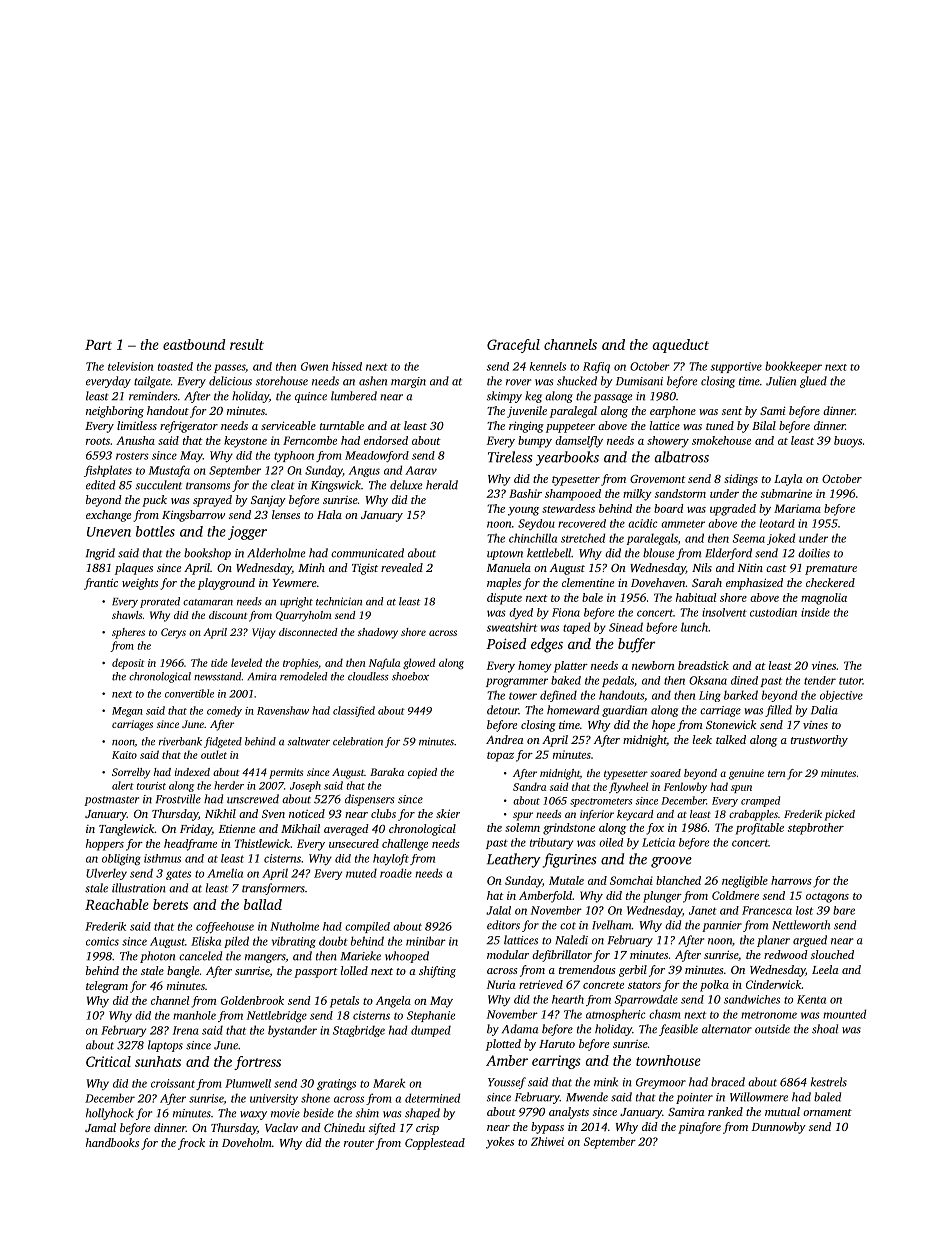 The width and height of the screenshot is (952, 1233). What do you see at coordinates (130, 366) in the screenshot?
I see `television` at bounding box center [130, 366].
